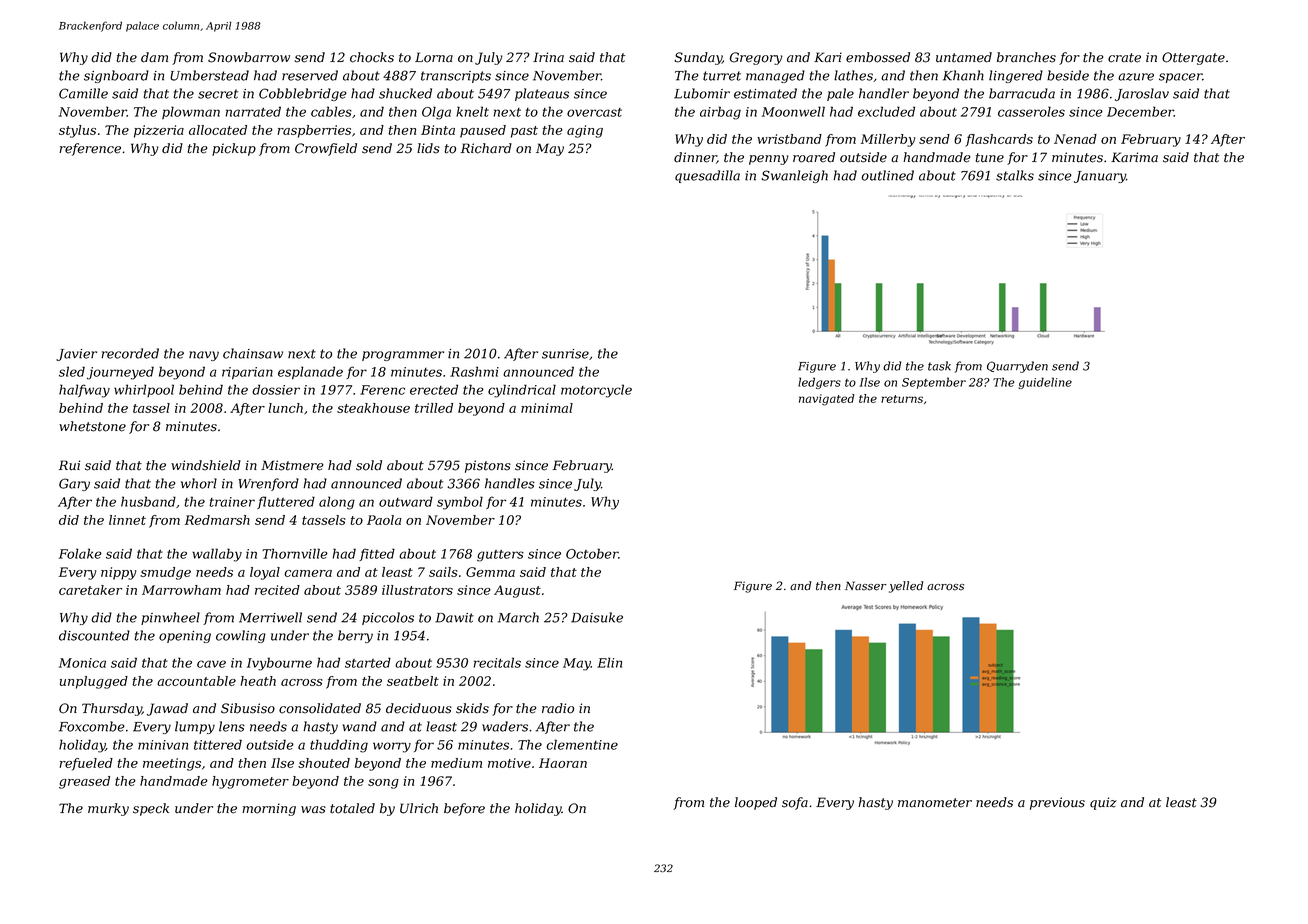 The height and width of the image is (924, 1308). Describe the element at coordinates (1193, 58) in the image. I see `Ottergate` at that location.
